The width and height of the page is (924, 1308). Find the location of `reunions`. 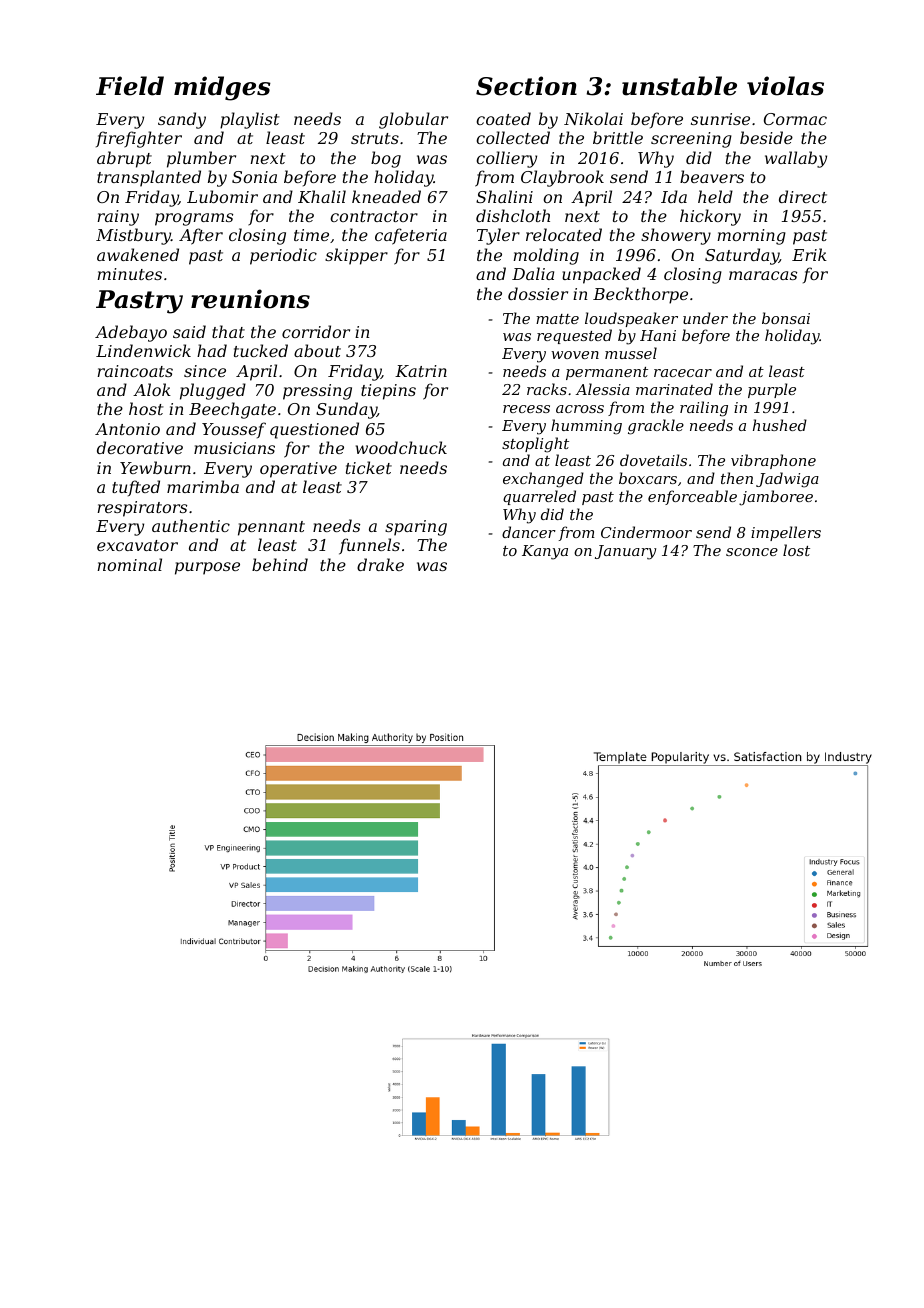

reunions is located at coordinates (250, 299).
